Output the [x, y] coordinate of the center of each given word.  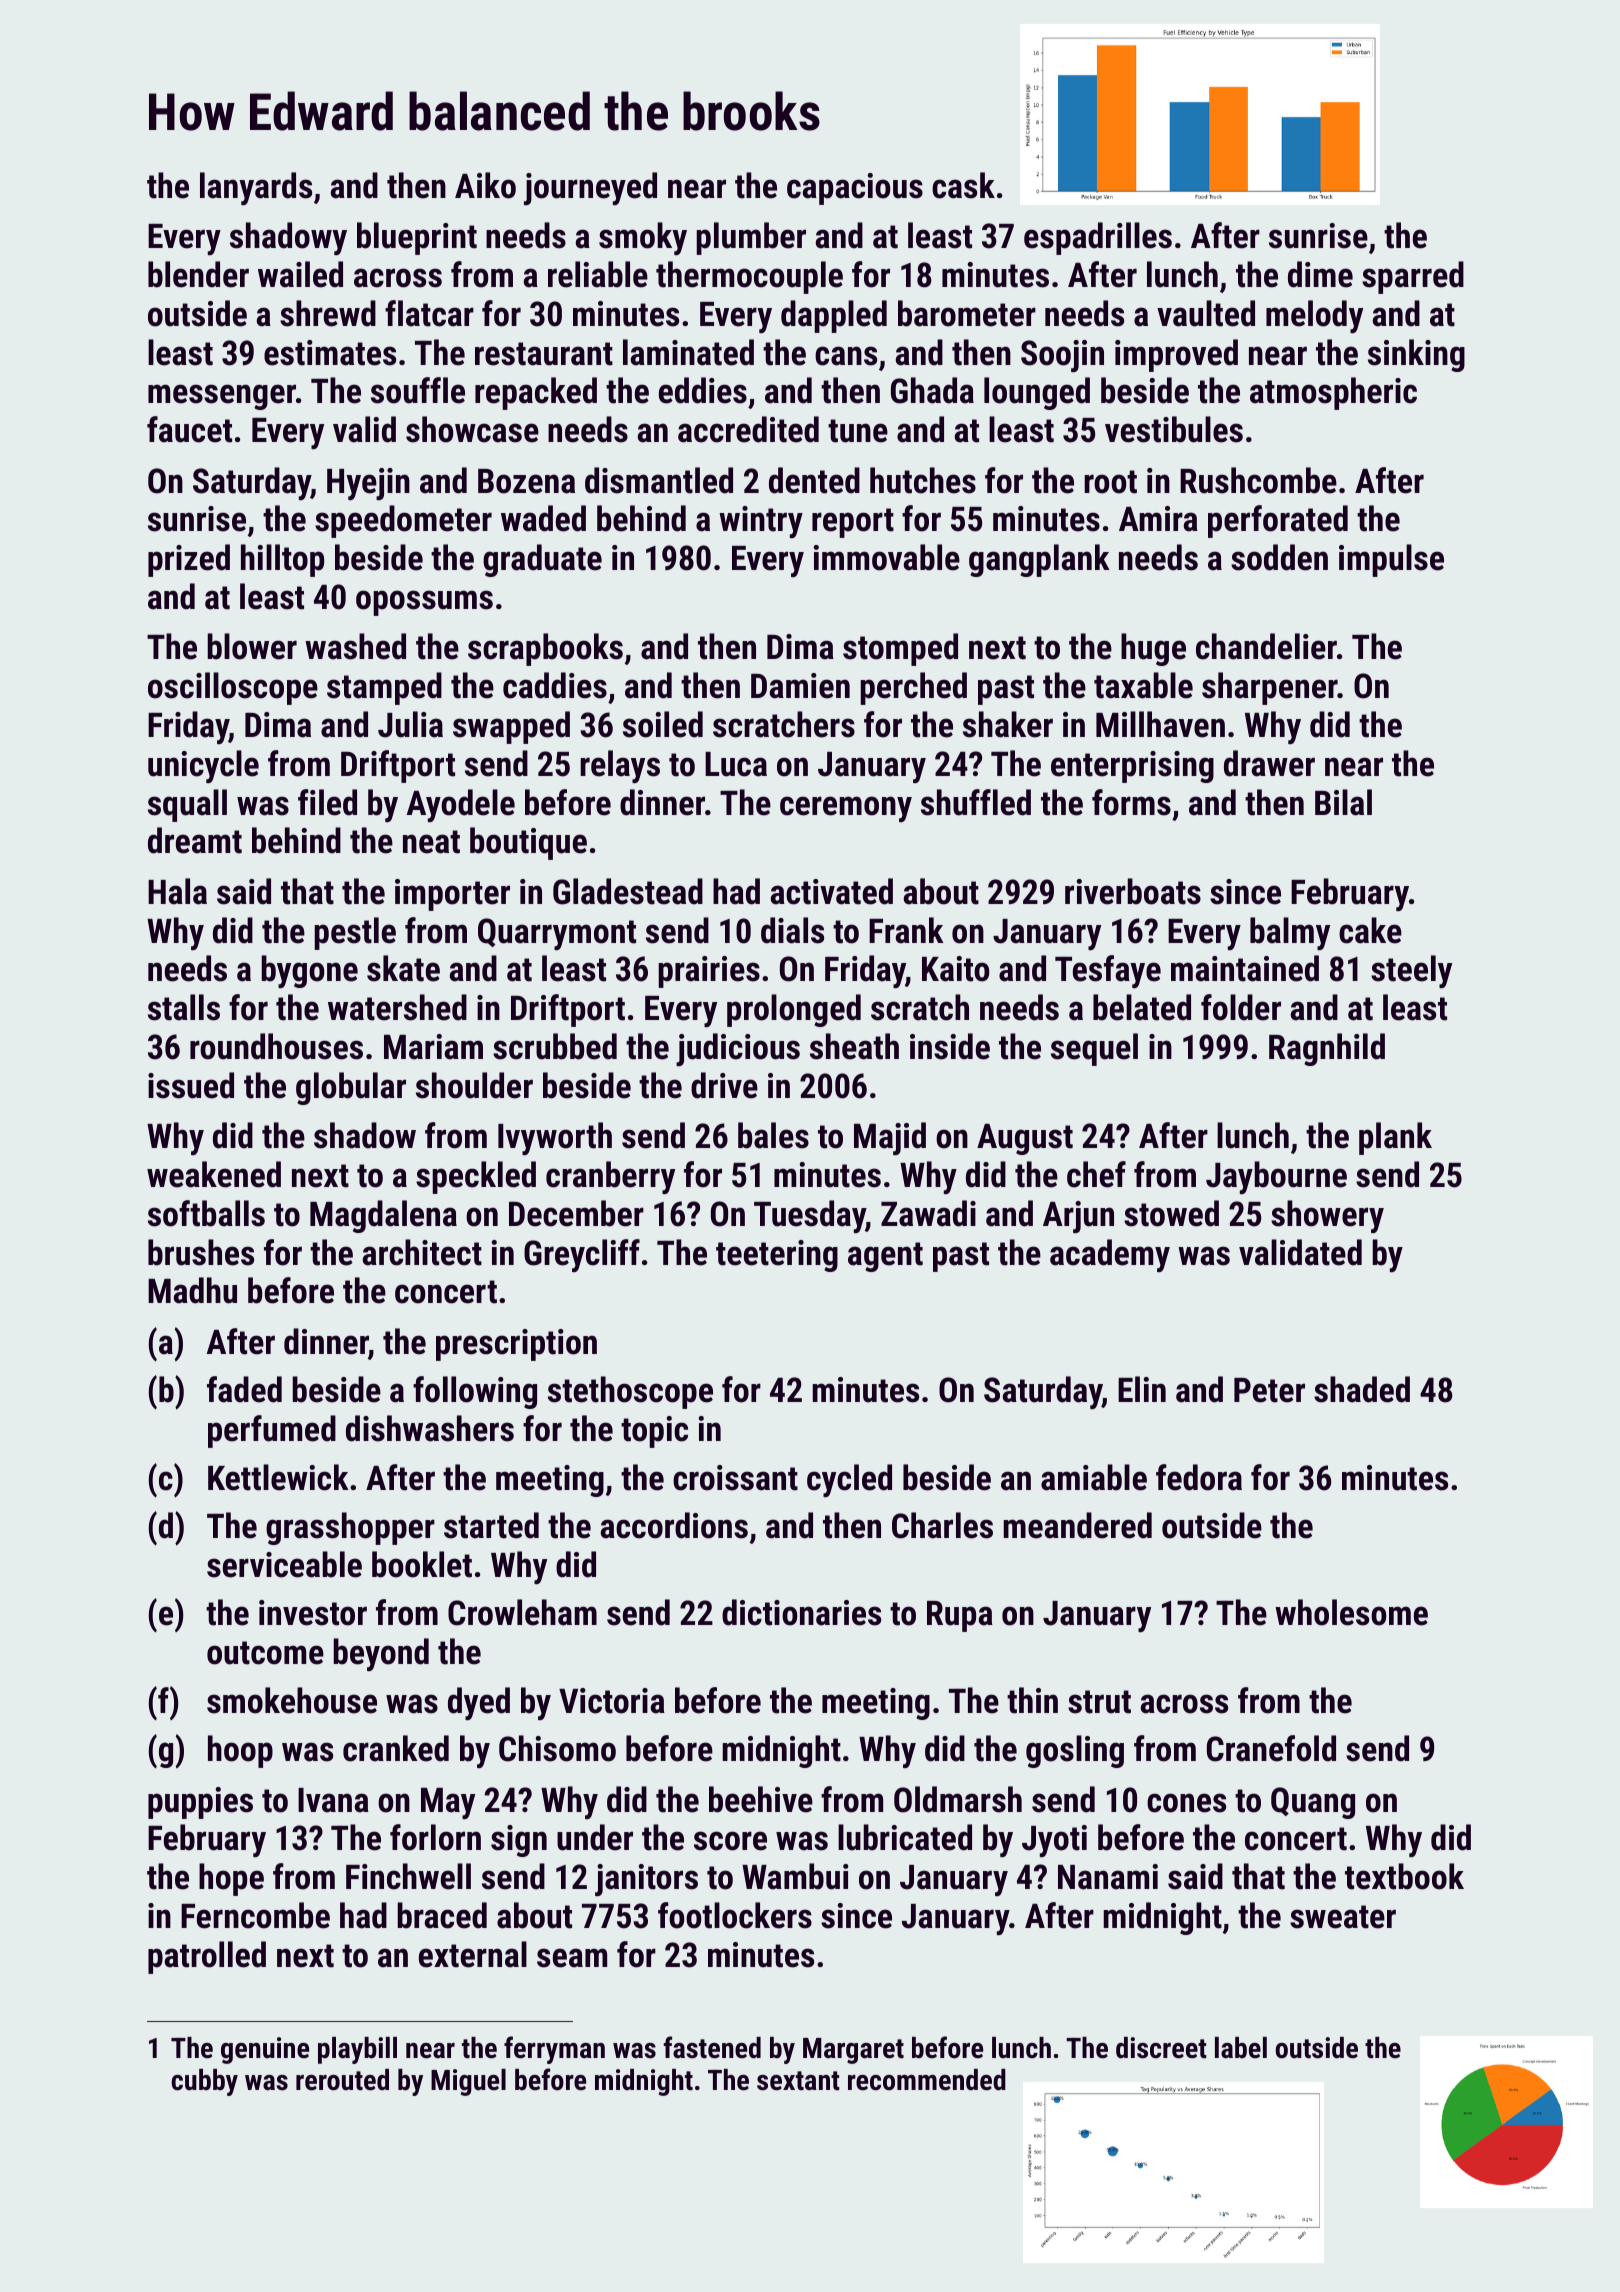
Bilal [1343, 802]
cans [846, 356]
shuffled [976, 802]
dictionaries [801, 1612]
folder [1241, 1007]
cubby [204, 2082]
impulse [1391, 560]
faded [244, 1389]
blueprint [417, 238]
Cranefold [1271, 1748]
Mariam [433, 1047]
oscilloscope [233, 688]
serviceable [284, 1564]
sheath [854, 1046]
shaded [1362, 1389]
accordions [674, 1525]
